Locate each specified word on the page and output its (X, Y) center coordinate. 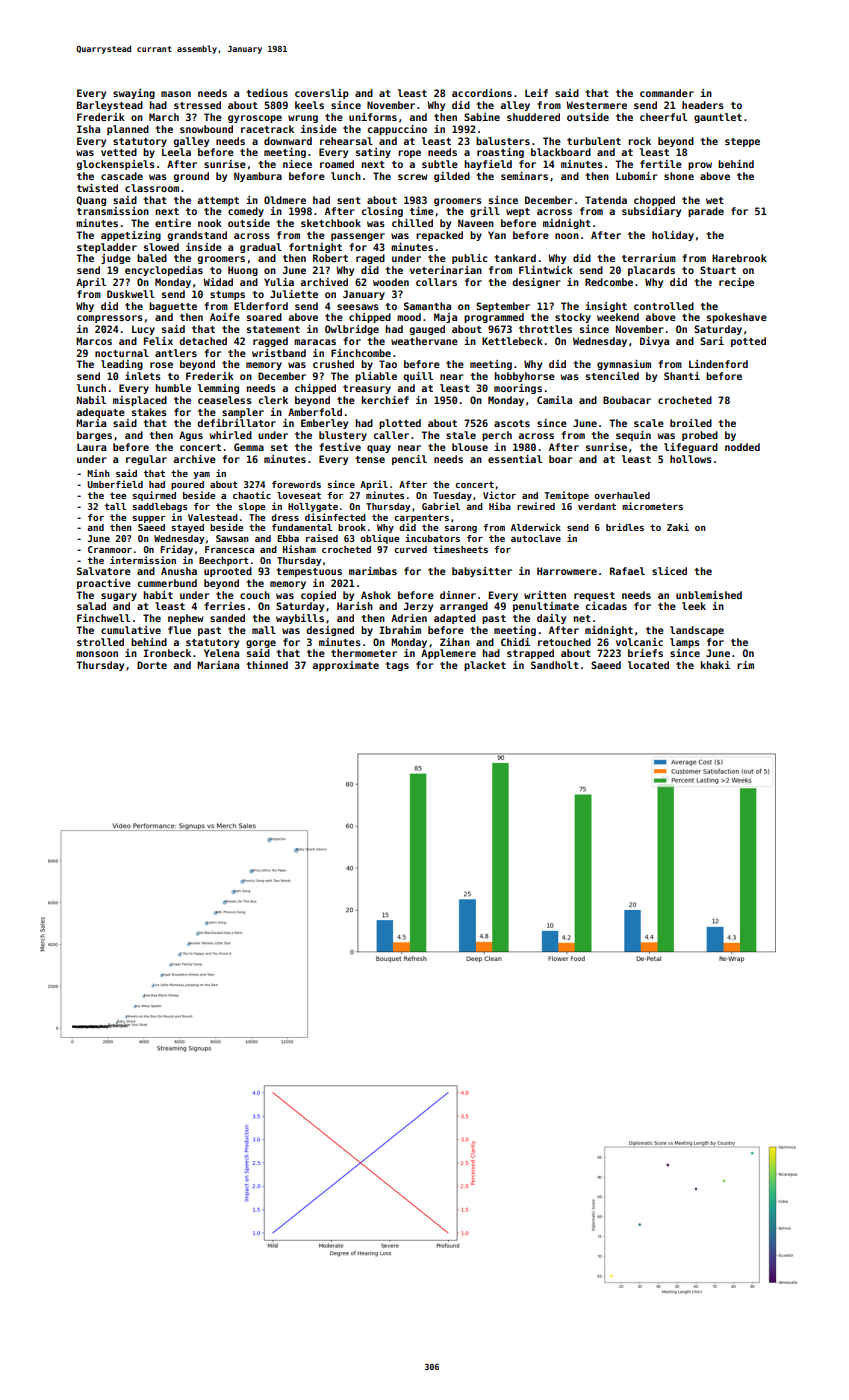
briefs (645, 653)
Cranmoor (110, 549)
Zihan (455, 642)
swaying (134, 94)
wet (715, 200)
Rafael (627, 571)
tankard (515, 258)
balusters (503, 141)
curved (410, 549)
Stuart (718, 270)
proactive (104, 584)
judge (116, 259)
